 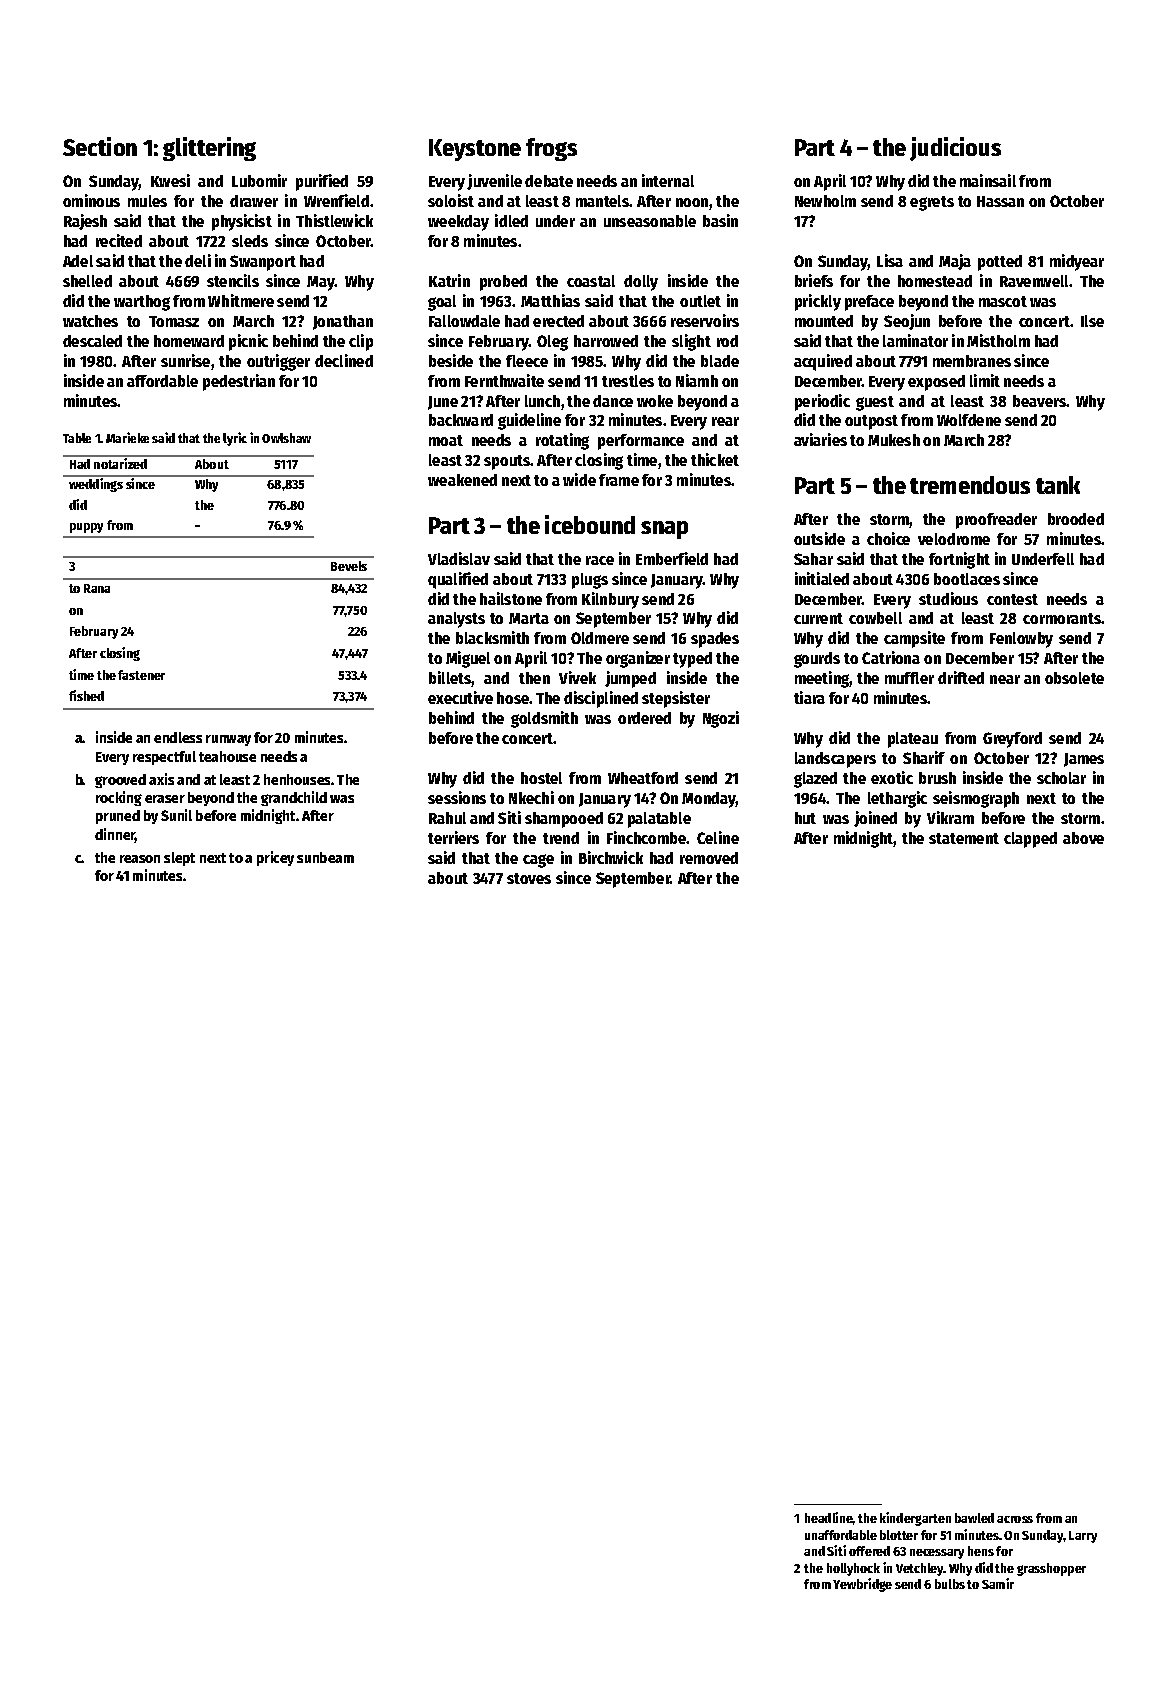 What do you see at coordinates (140, 859) in the screenshot?
I see `reason` at bounding box center [140, 859].
